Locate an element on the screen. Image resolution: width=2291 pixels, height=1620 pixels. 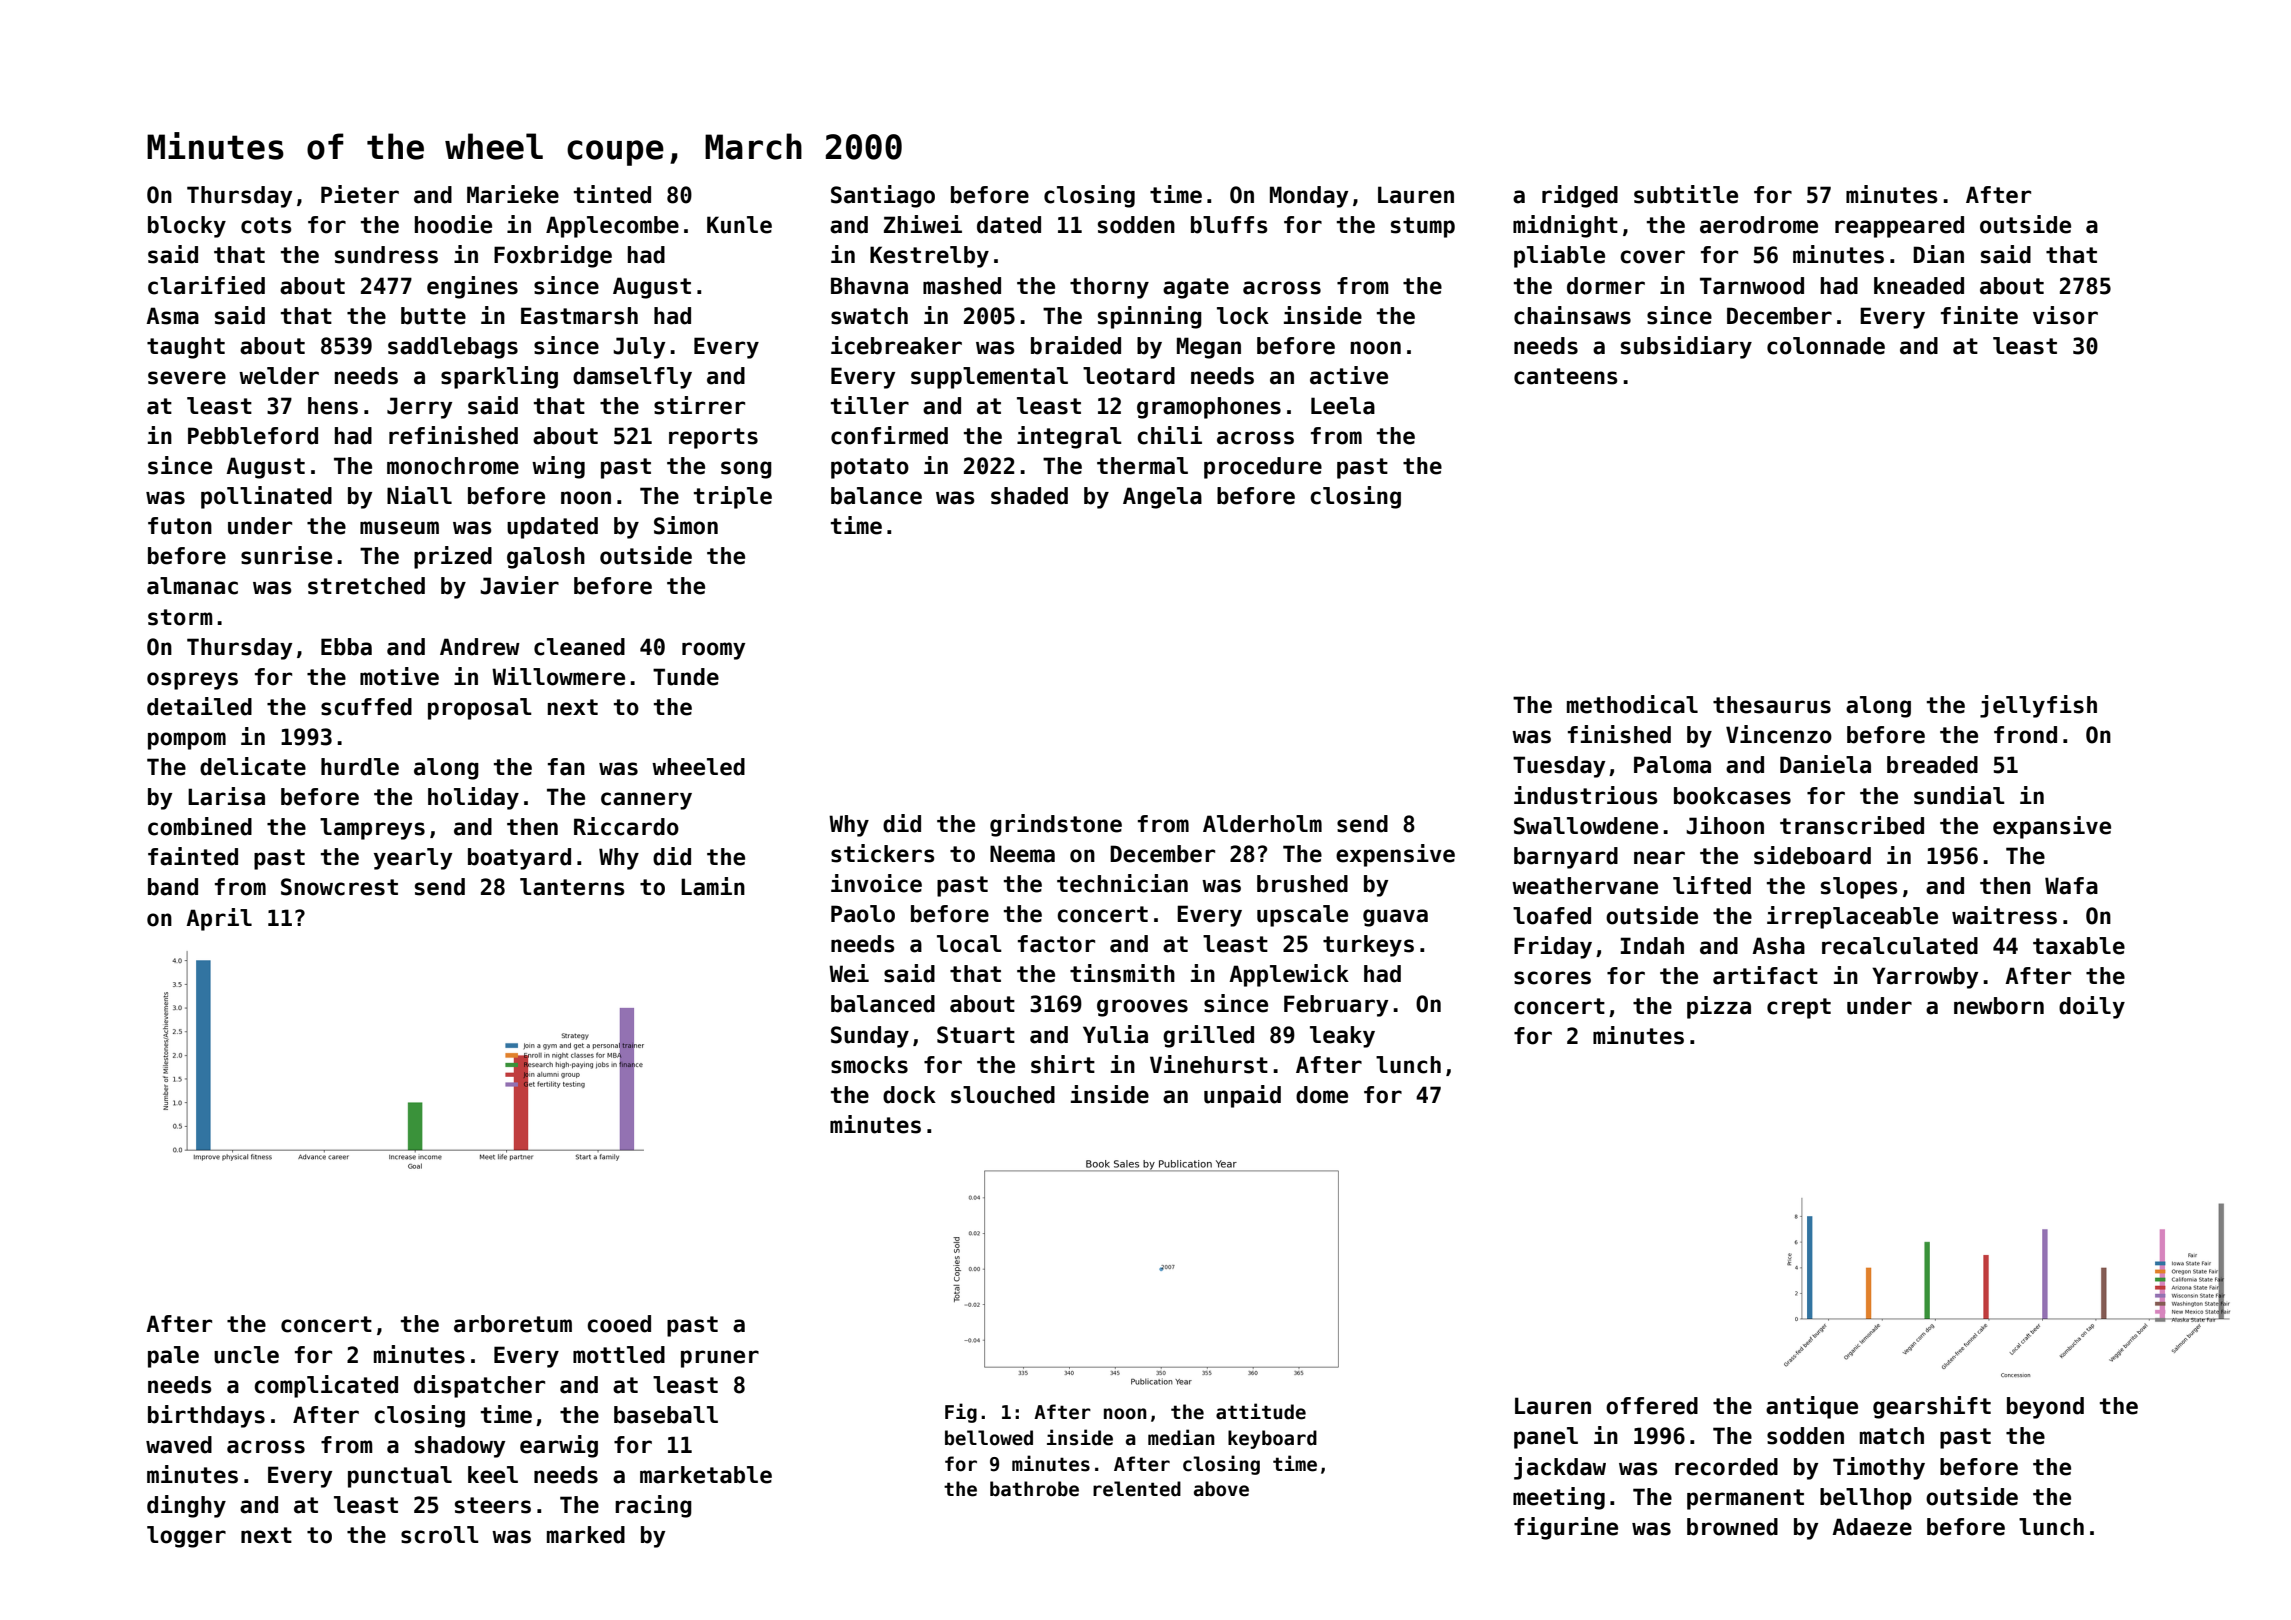
clarified is located at coordinates (206, 285).
